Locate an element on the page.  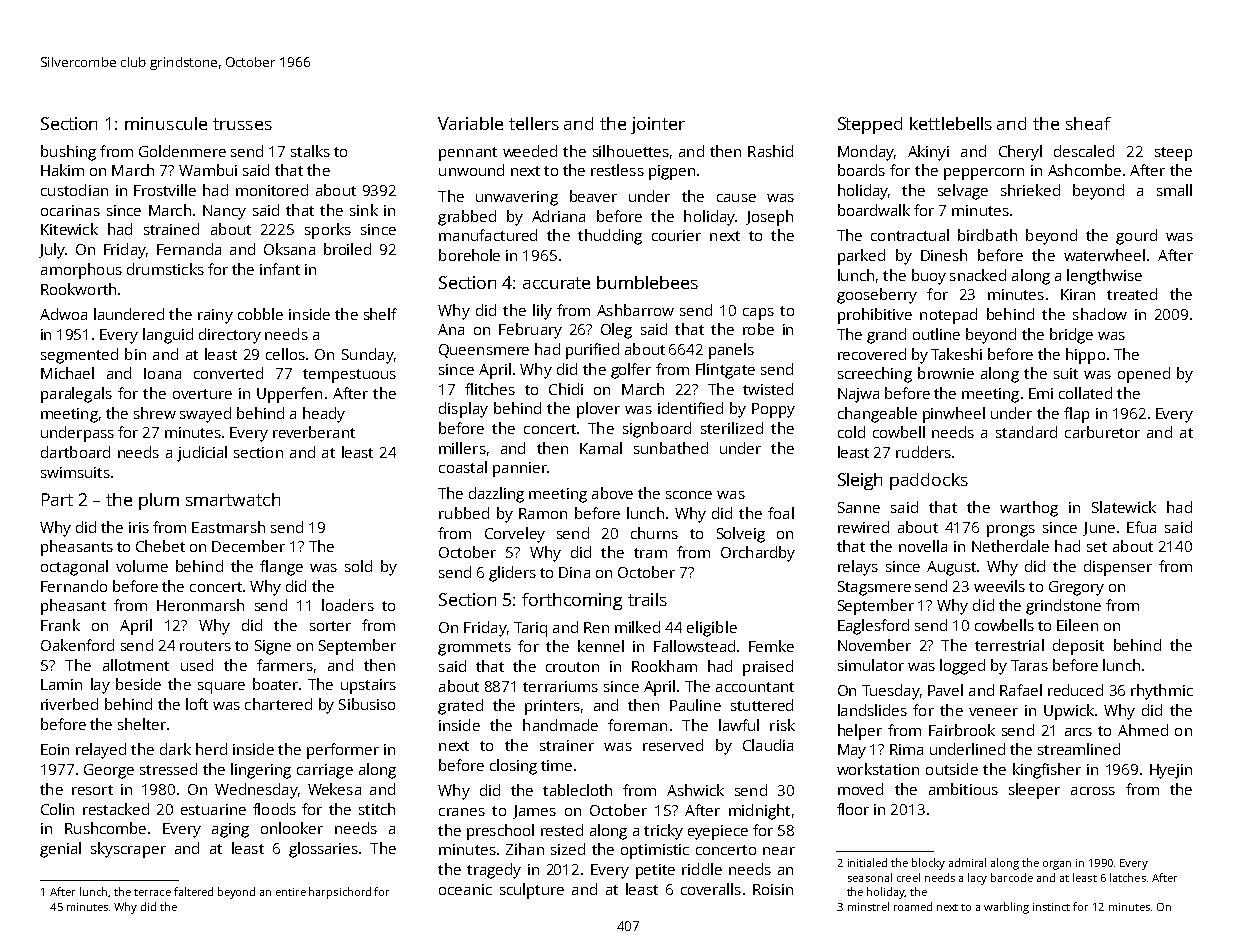
grommets is located at coordinates (474, 649).
